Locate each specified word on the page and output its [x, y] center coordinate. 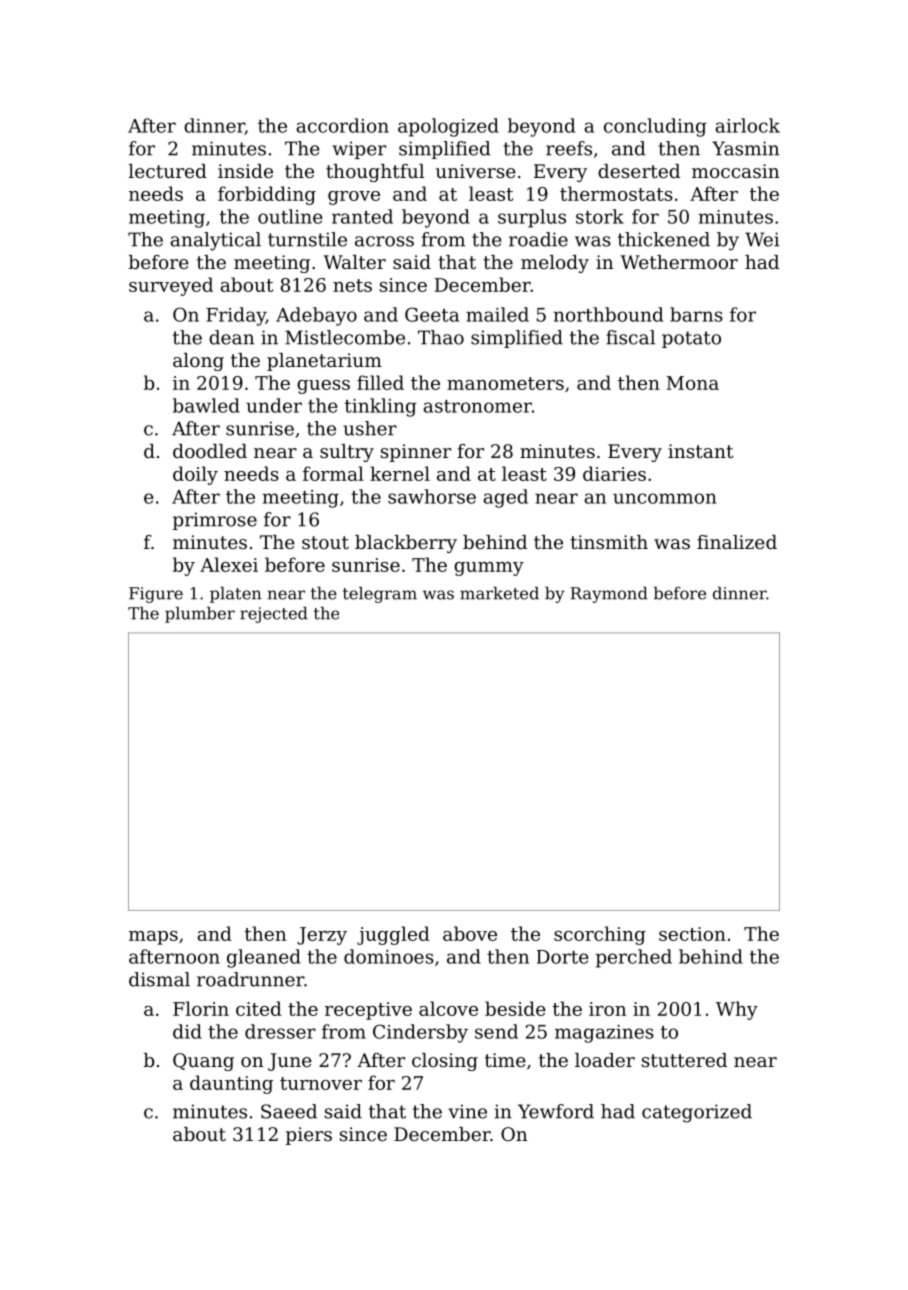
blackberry [406, 544]
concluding [655, 127]
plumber [200, 615]
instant [700, 451]
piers [309, 1136]
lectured [168, 171]
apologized [448, 127]
